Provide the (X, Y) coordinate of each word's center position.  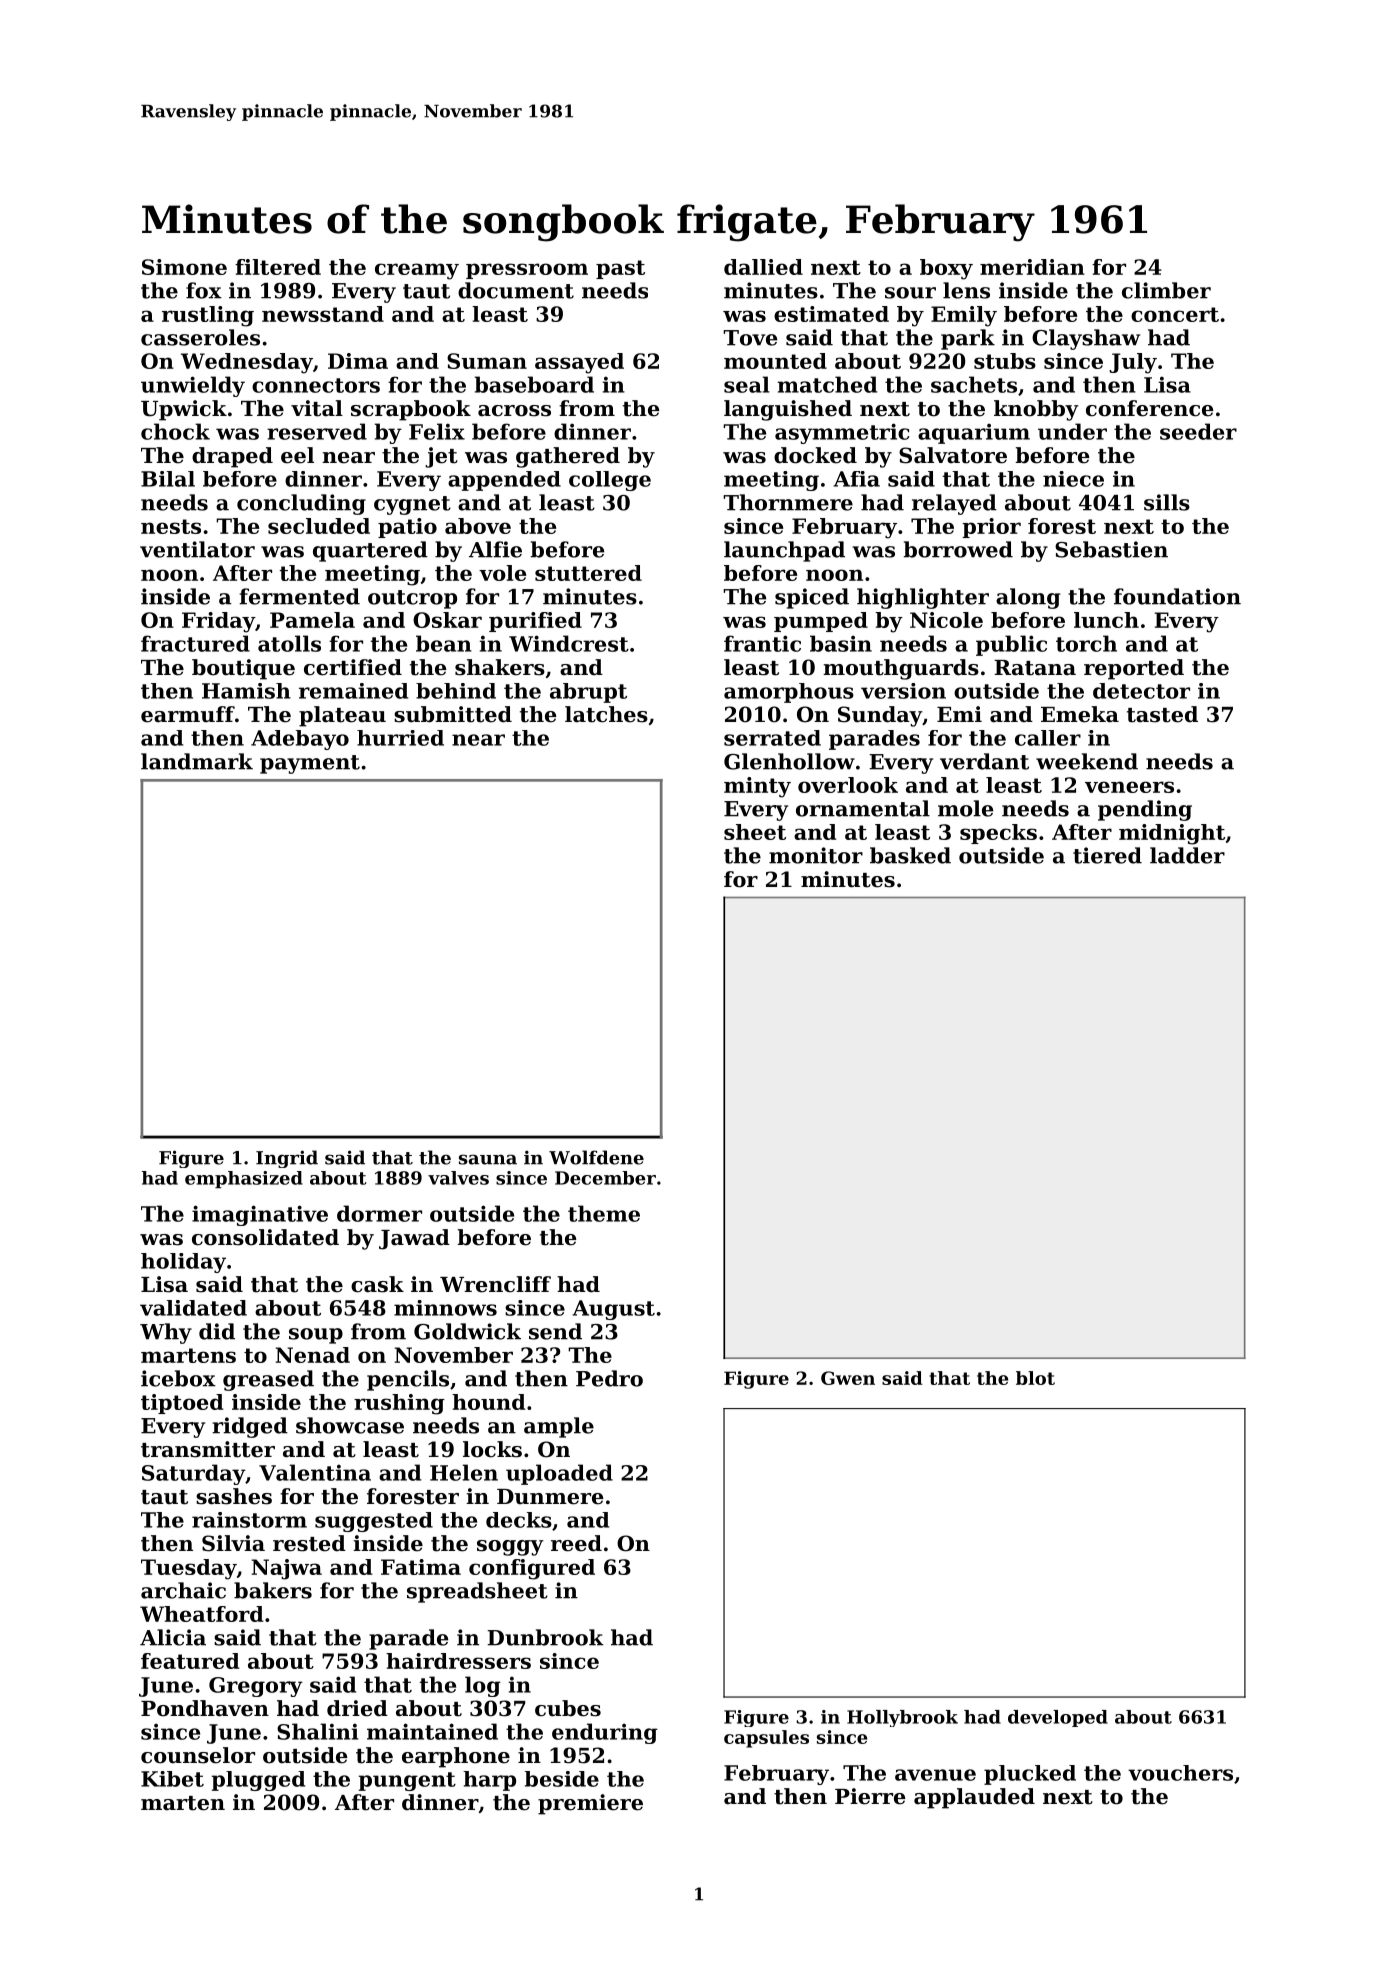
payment (310, 764)
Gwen (848, 1378)
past (620, 269)
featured (190, 1661)
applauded (974, 1798)
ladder (1187, 855)
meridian (1032, 267)
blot (1035, 1378)
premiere (590, 1804)
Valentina (315, 1472)
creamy (417, 271)
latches (606, 714)
